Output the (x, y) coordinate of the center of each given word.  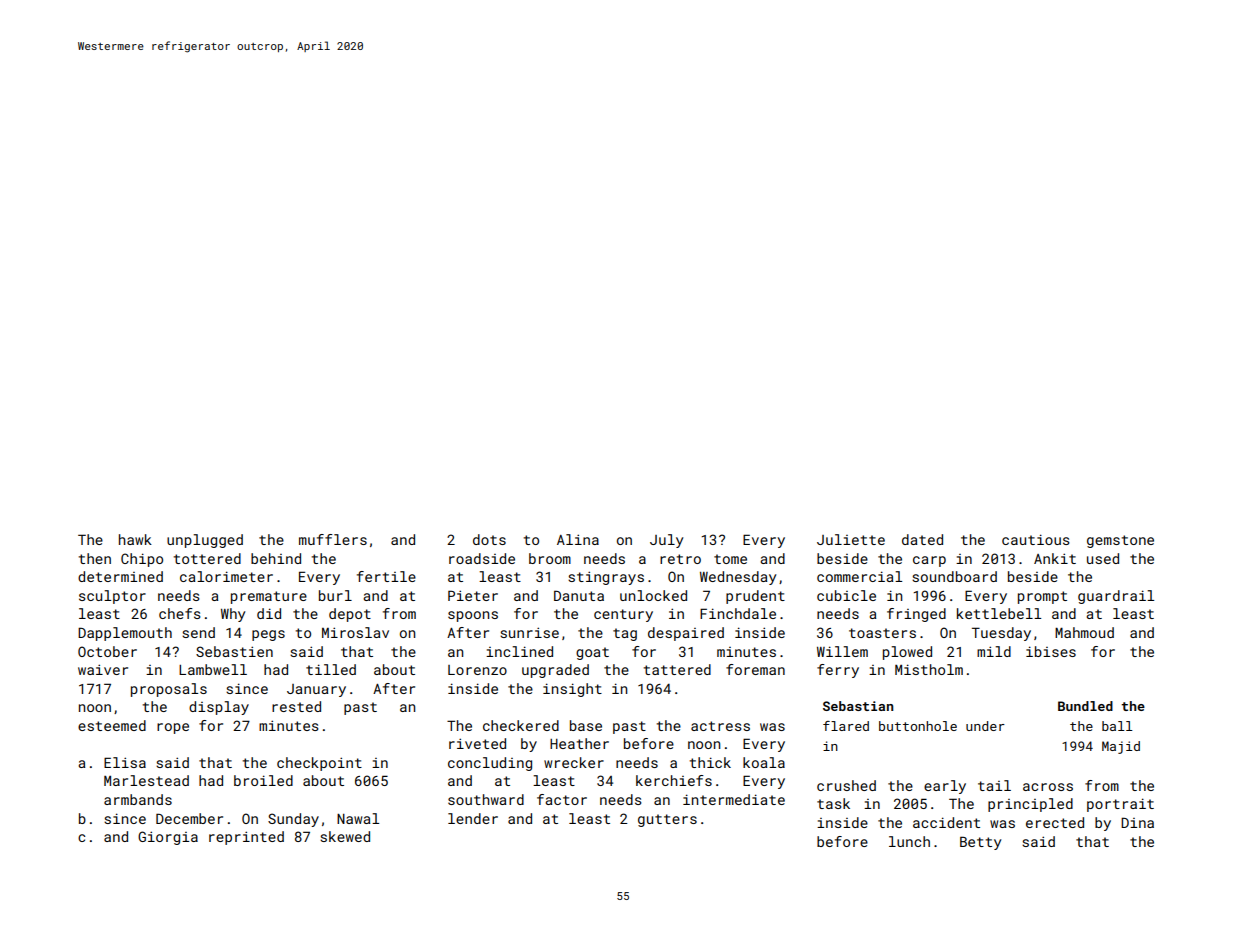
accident (946, 822)
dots (489, 539)
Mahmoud (1084, 632)
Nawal (358, 818)
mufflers (333, 539)
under (985, 726)
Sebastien (234, 651)
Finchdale (738, 613)
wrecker (574, 762)
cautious (1036, 539)
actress (720, 726)
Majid (1121, 747)
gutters (667, 820)
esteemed (112, 725)
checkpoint (319, 764)
